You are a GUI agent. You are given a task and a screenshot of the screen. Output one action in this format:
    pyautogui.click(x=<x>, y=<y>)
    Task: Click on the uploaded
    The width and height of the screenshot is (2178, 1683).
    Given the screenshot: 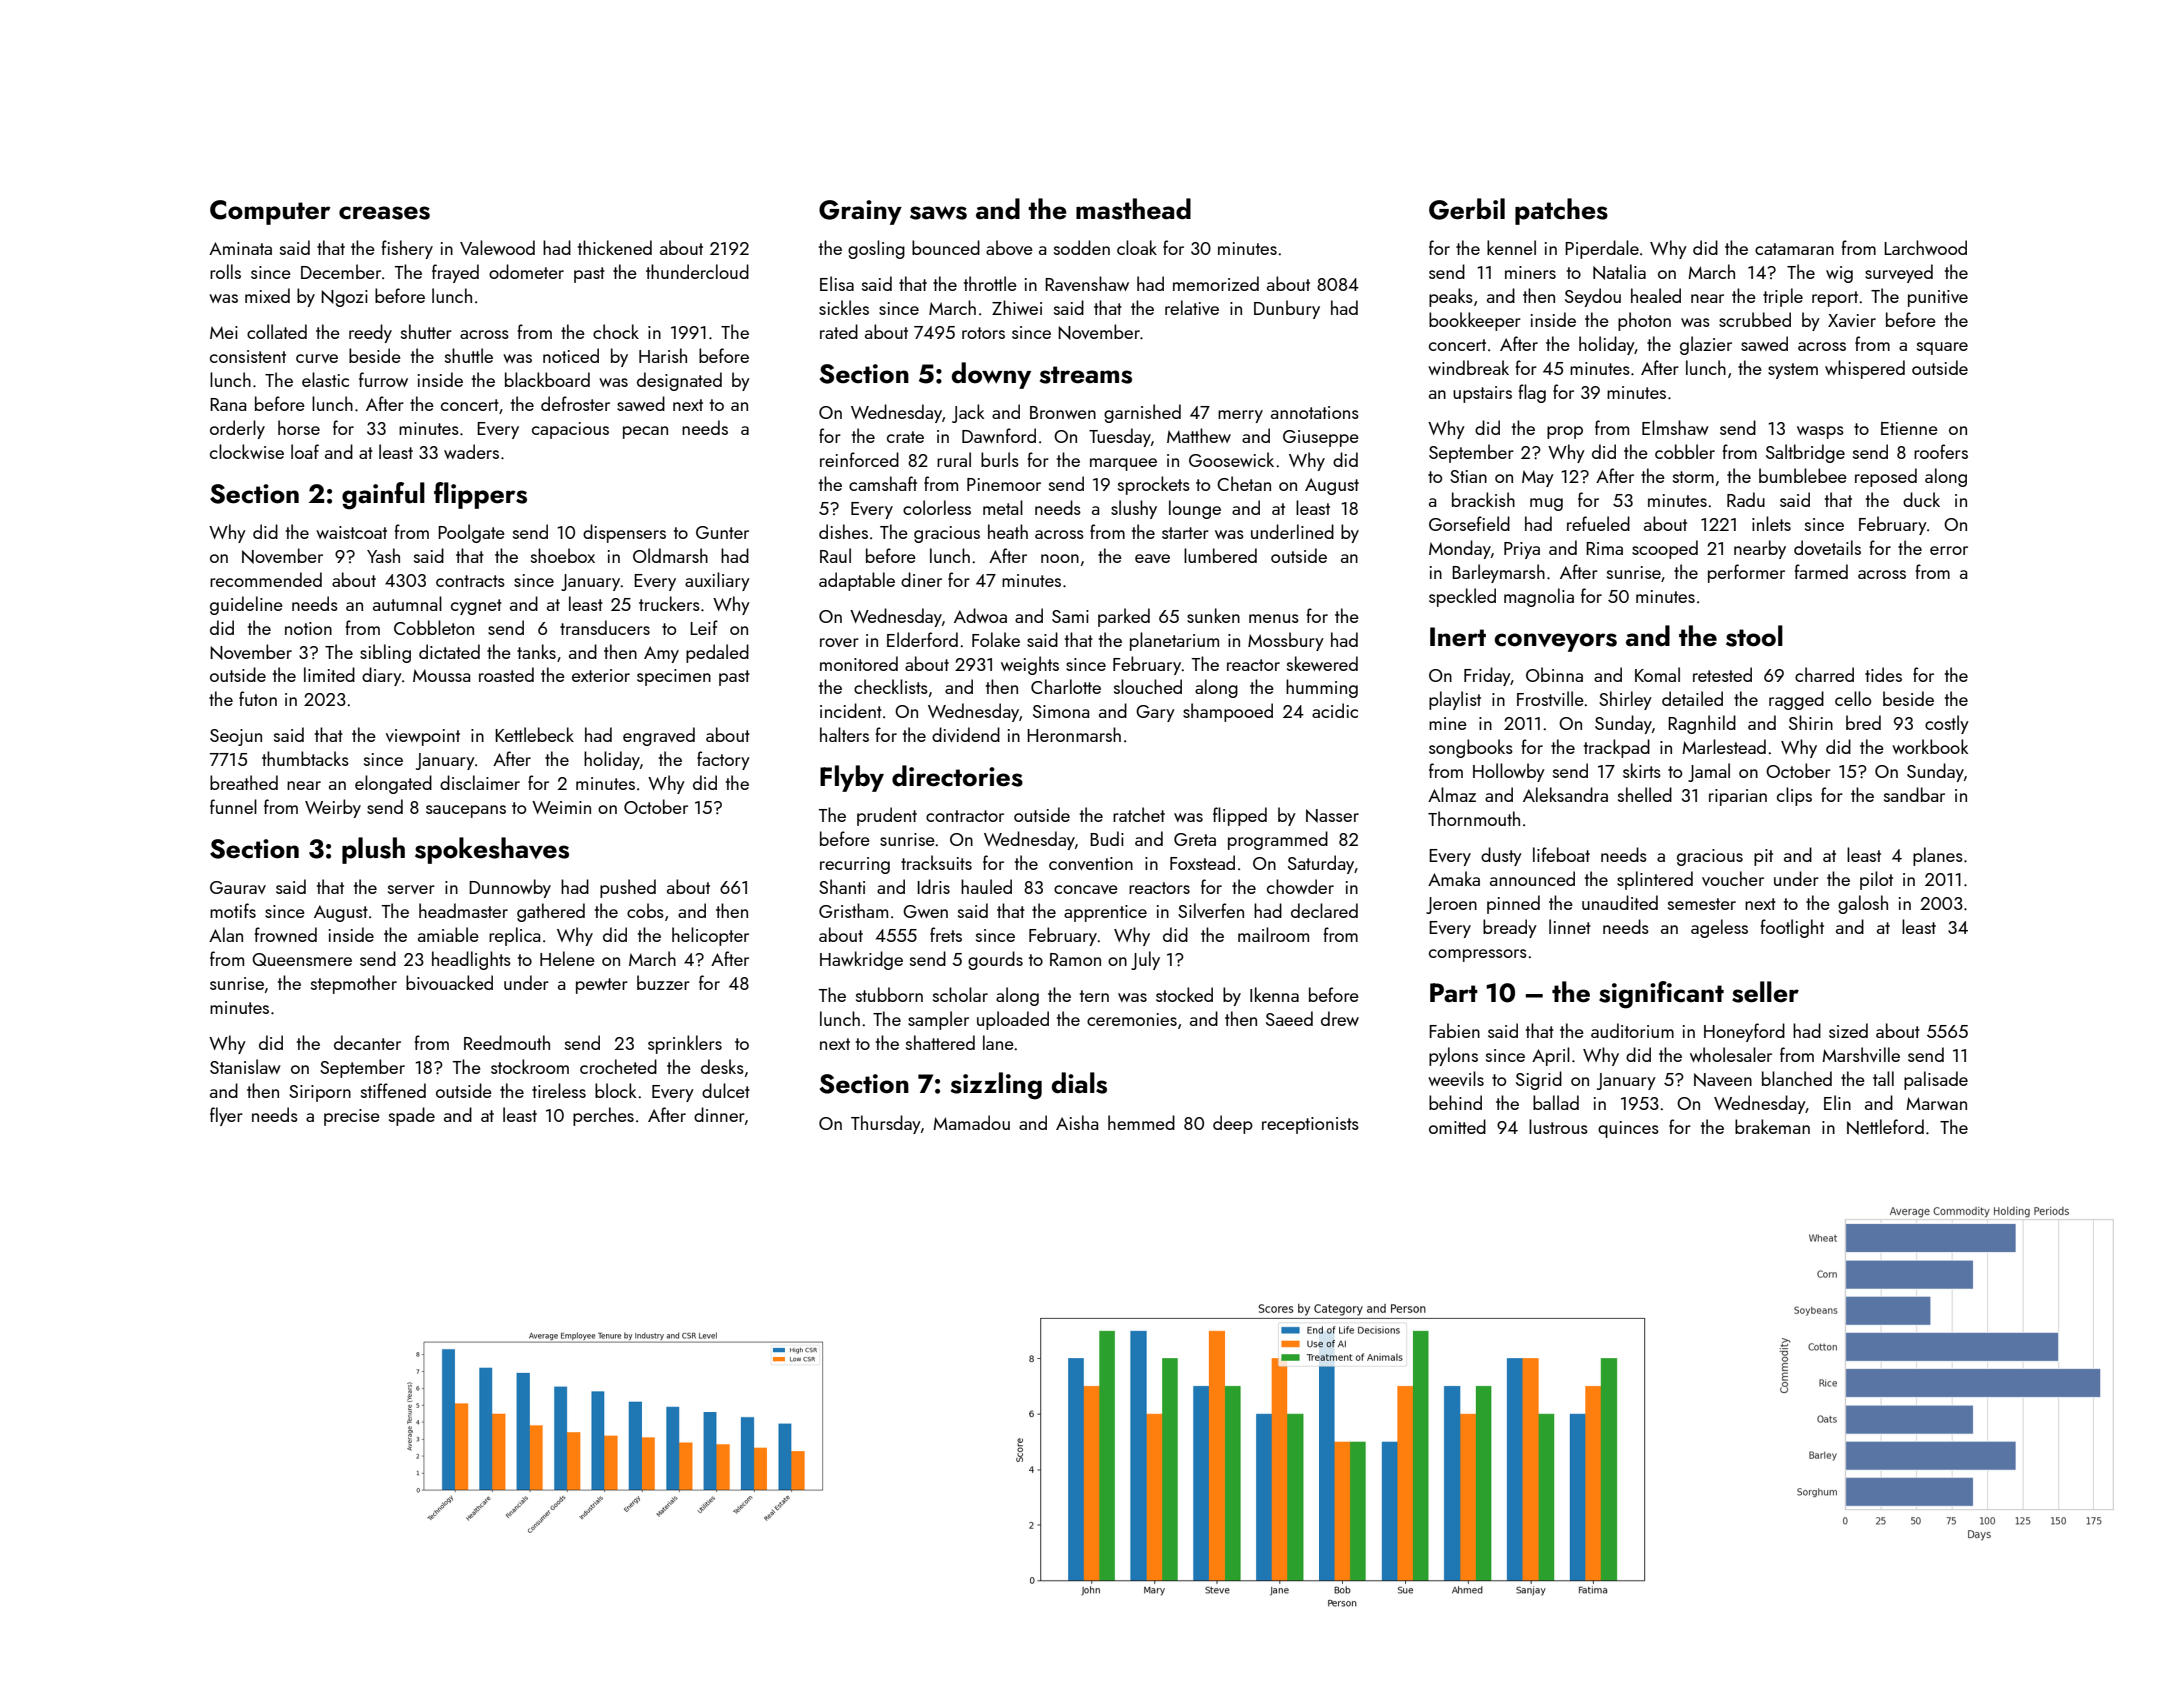 What is the action you would take?
    pyautogui.click(x=1013, y=1020)
